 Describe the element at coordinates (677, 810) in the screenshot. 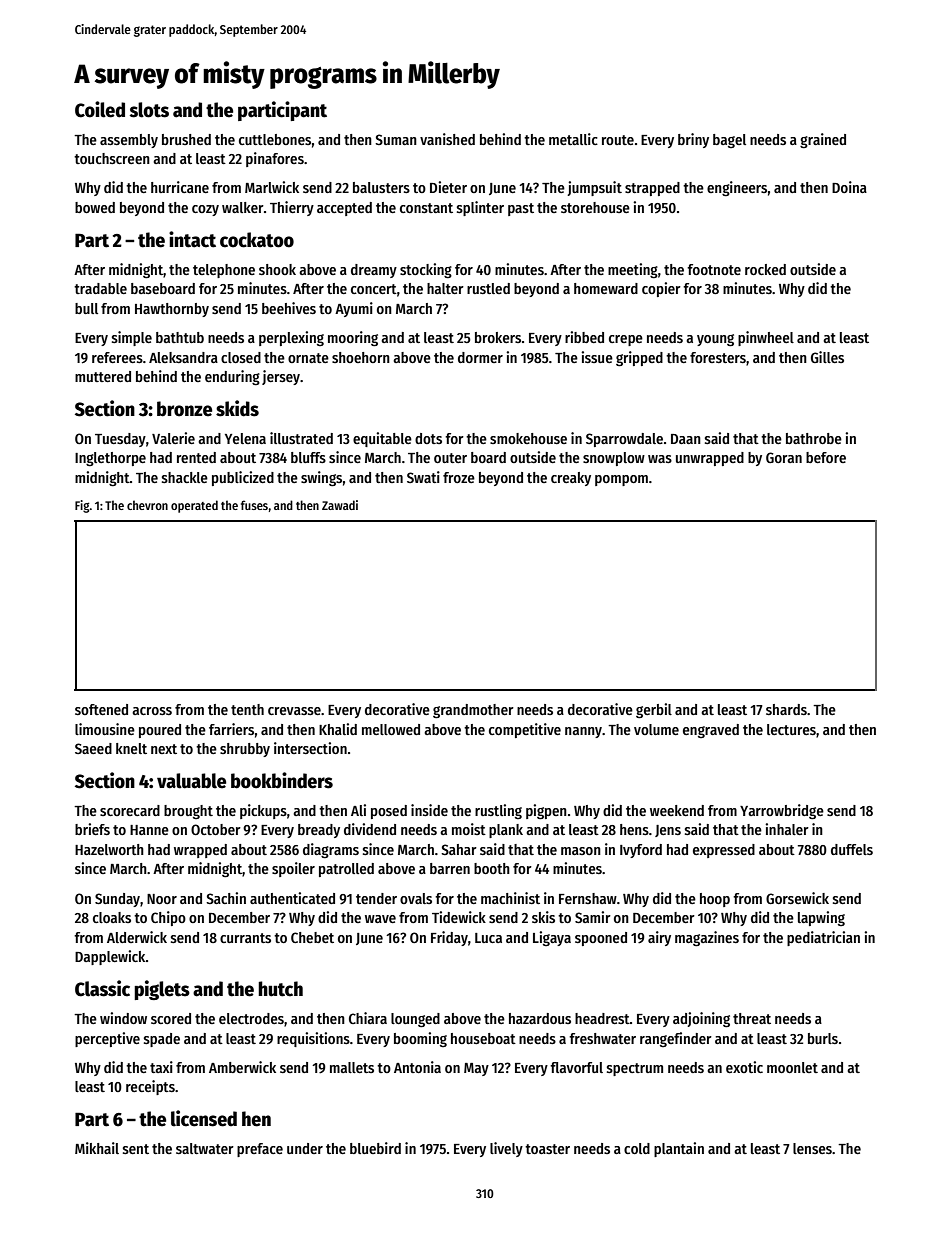

I see `weekend` at that location.
